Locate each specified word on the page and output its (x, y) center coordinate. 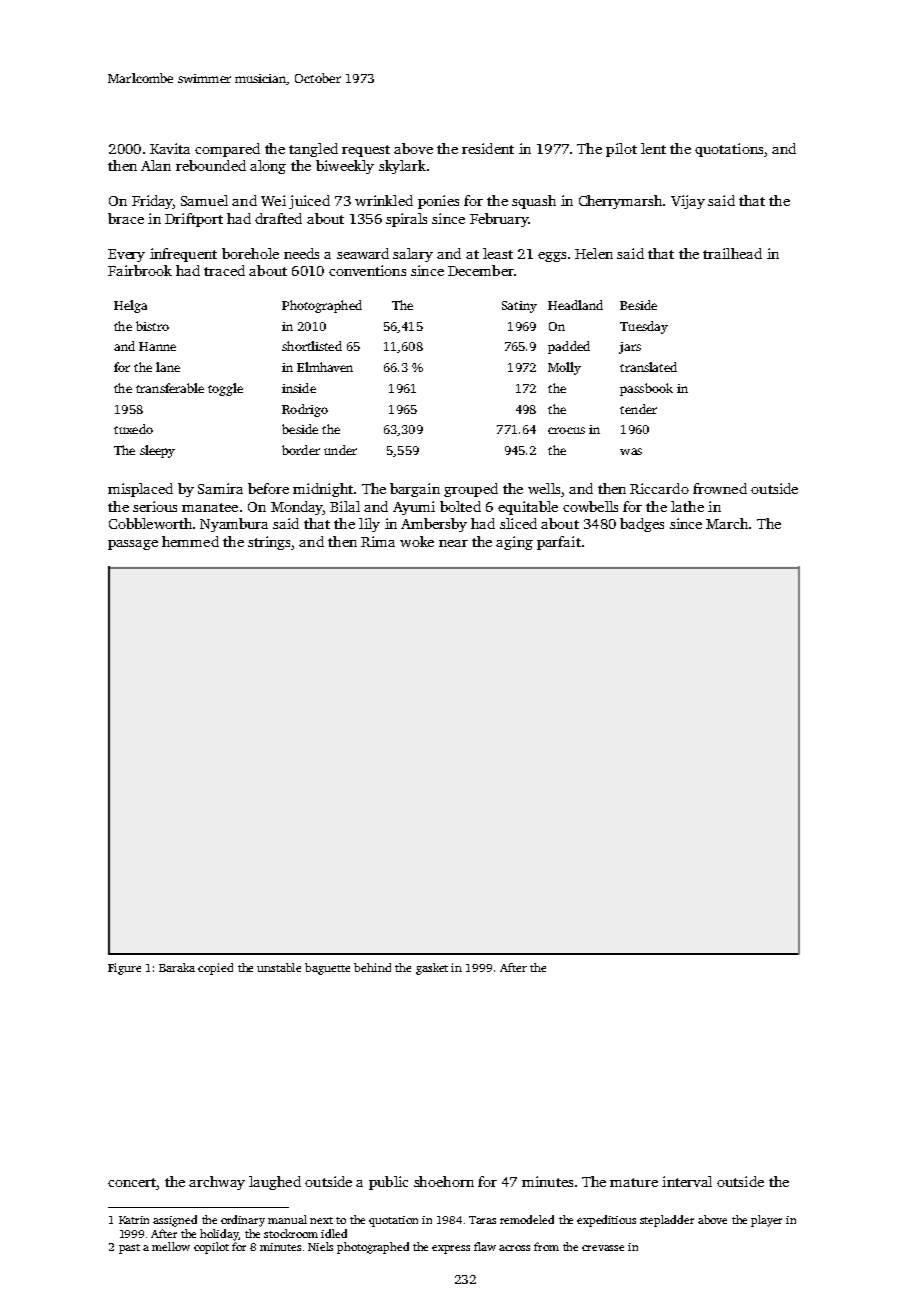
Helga (130, 306)
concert (132, 1184)
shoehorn (444, 1181)
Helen (594, 253)
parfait (559, 543)
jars (630, 348)
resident (488, 148)
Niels (320, 1246)
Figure (124, 969)
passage (133, 545)
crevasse (603, 1248)
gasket (432, 969)
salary (413, 255)
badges (642, 525)
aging (514, 543)
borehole (250, 253)
